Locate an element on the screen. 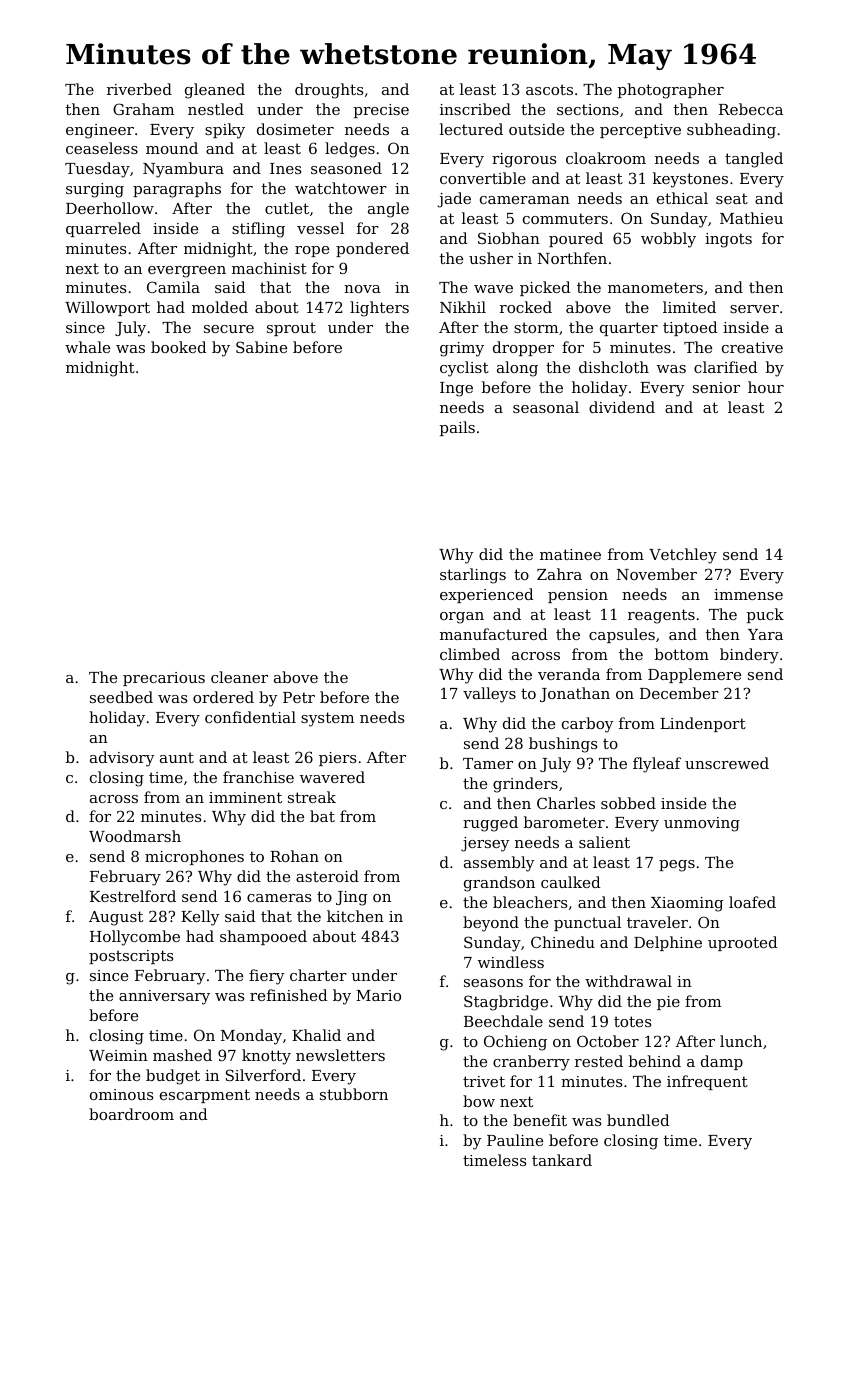 This screenshot has width=849, height=1400. behind is located at coordinates (655, 1061).
